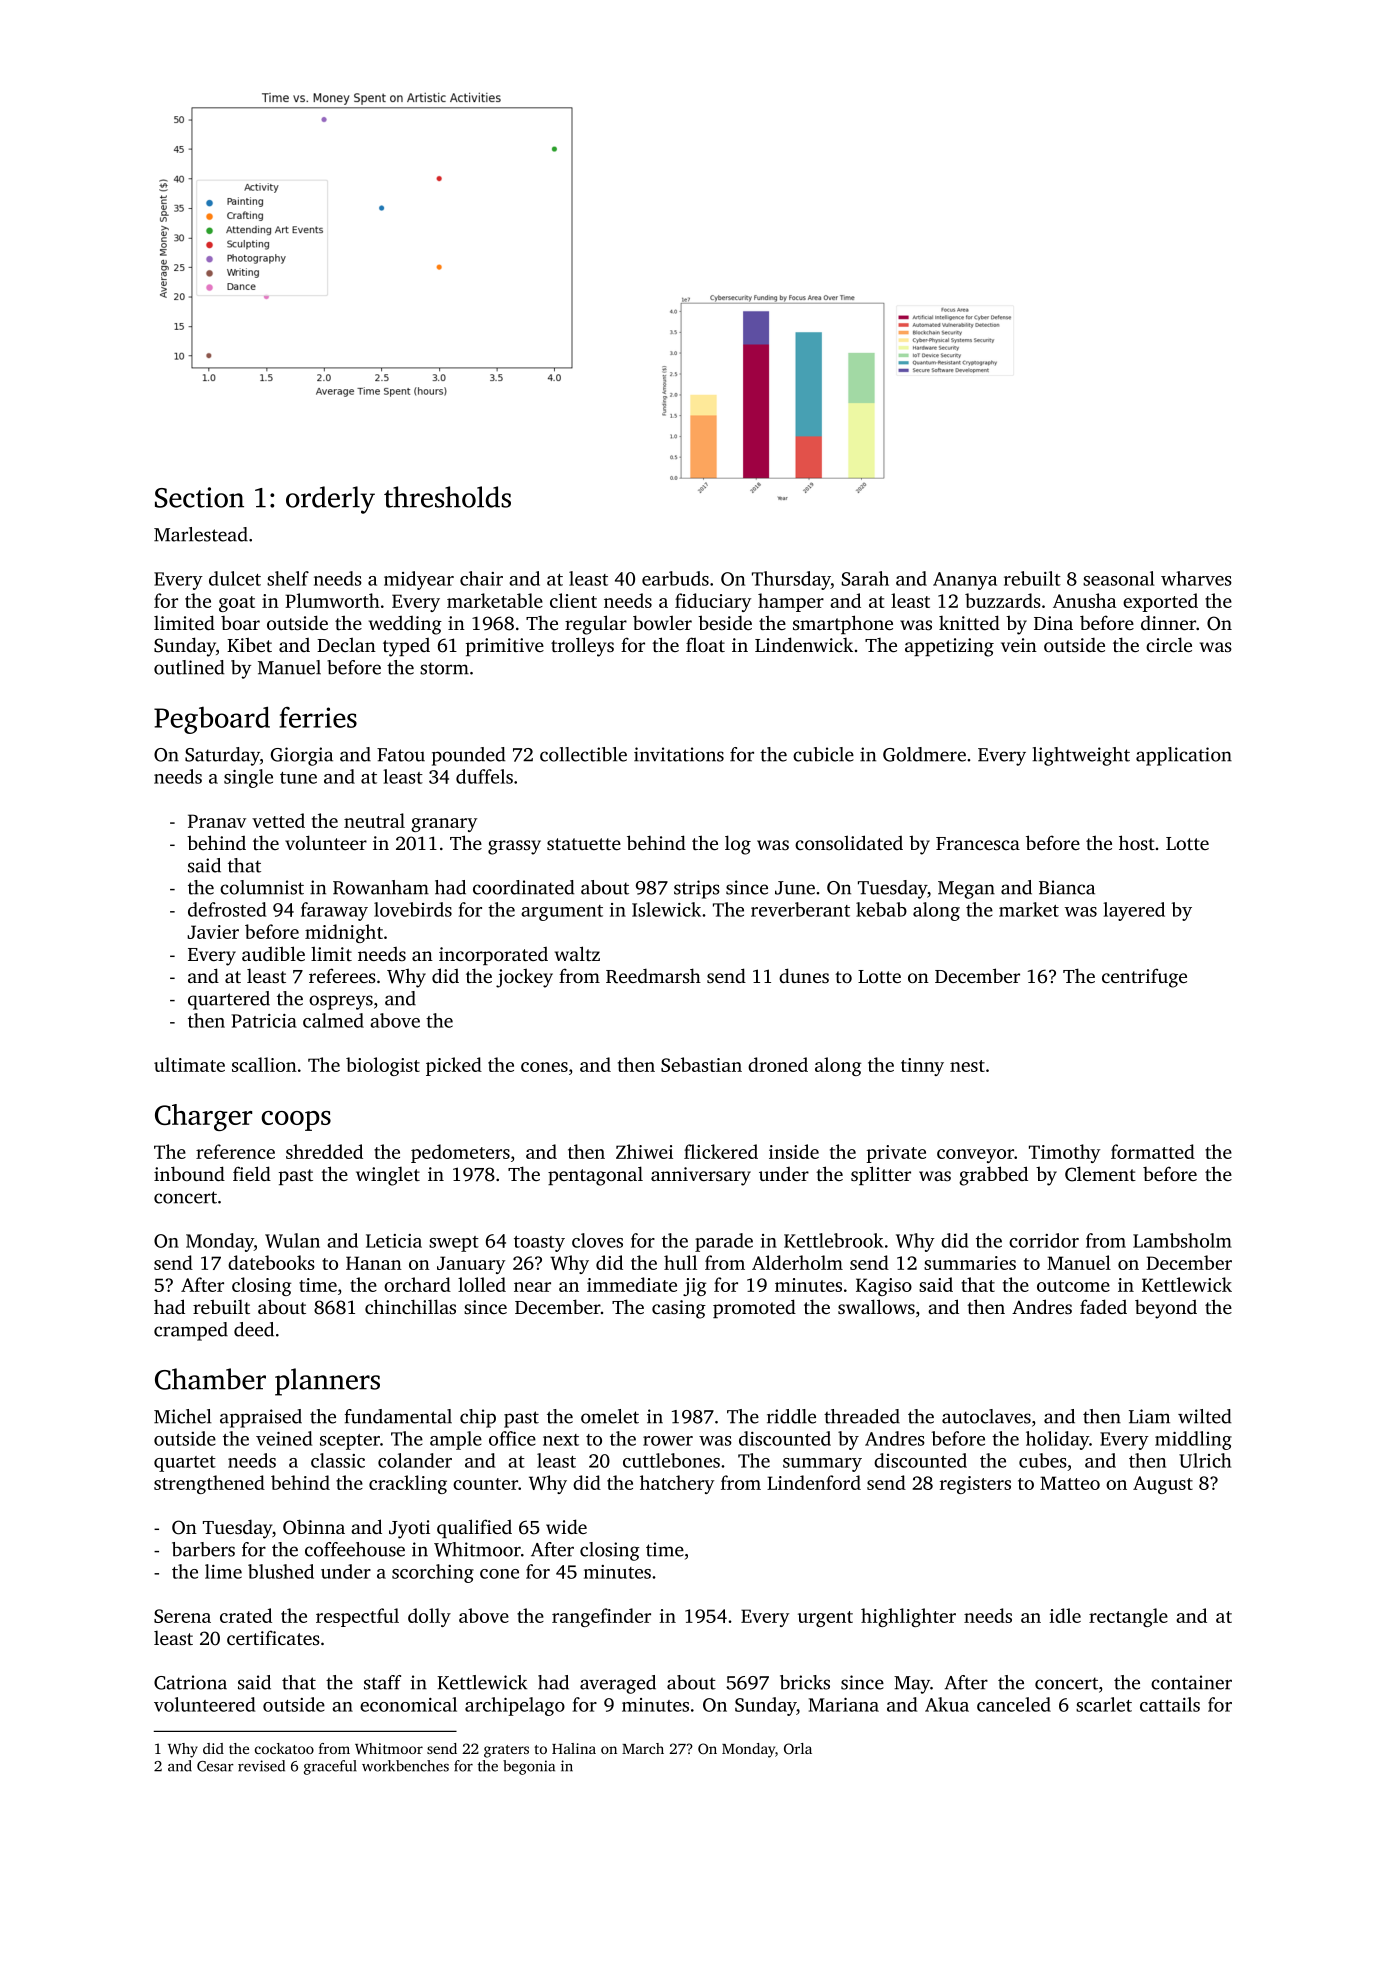 The width and height of the document is (1386, 1969). I want to click on wharves, so click(1196, 578).
